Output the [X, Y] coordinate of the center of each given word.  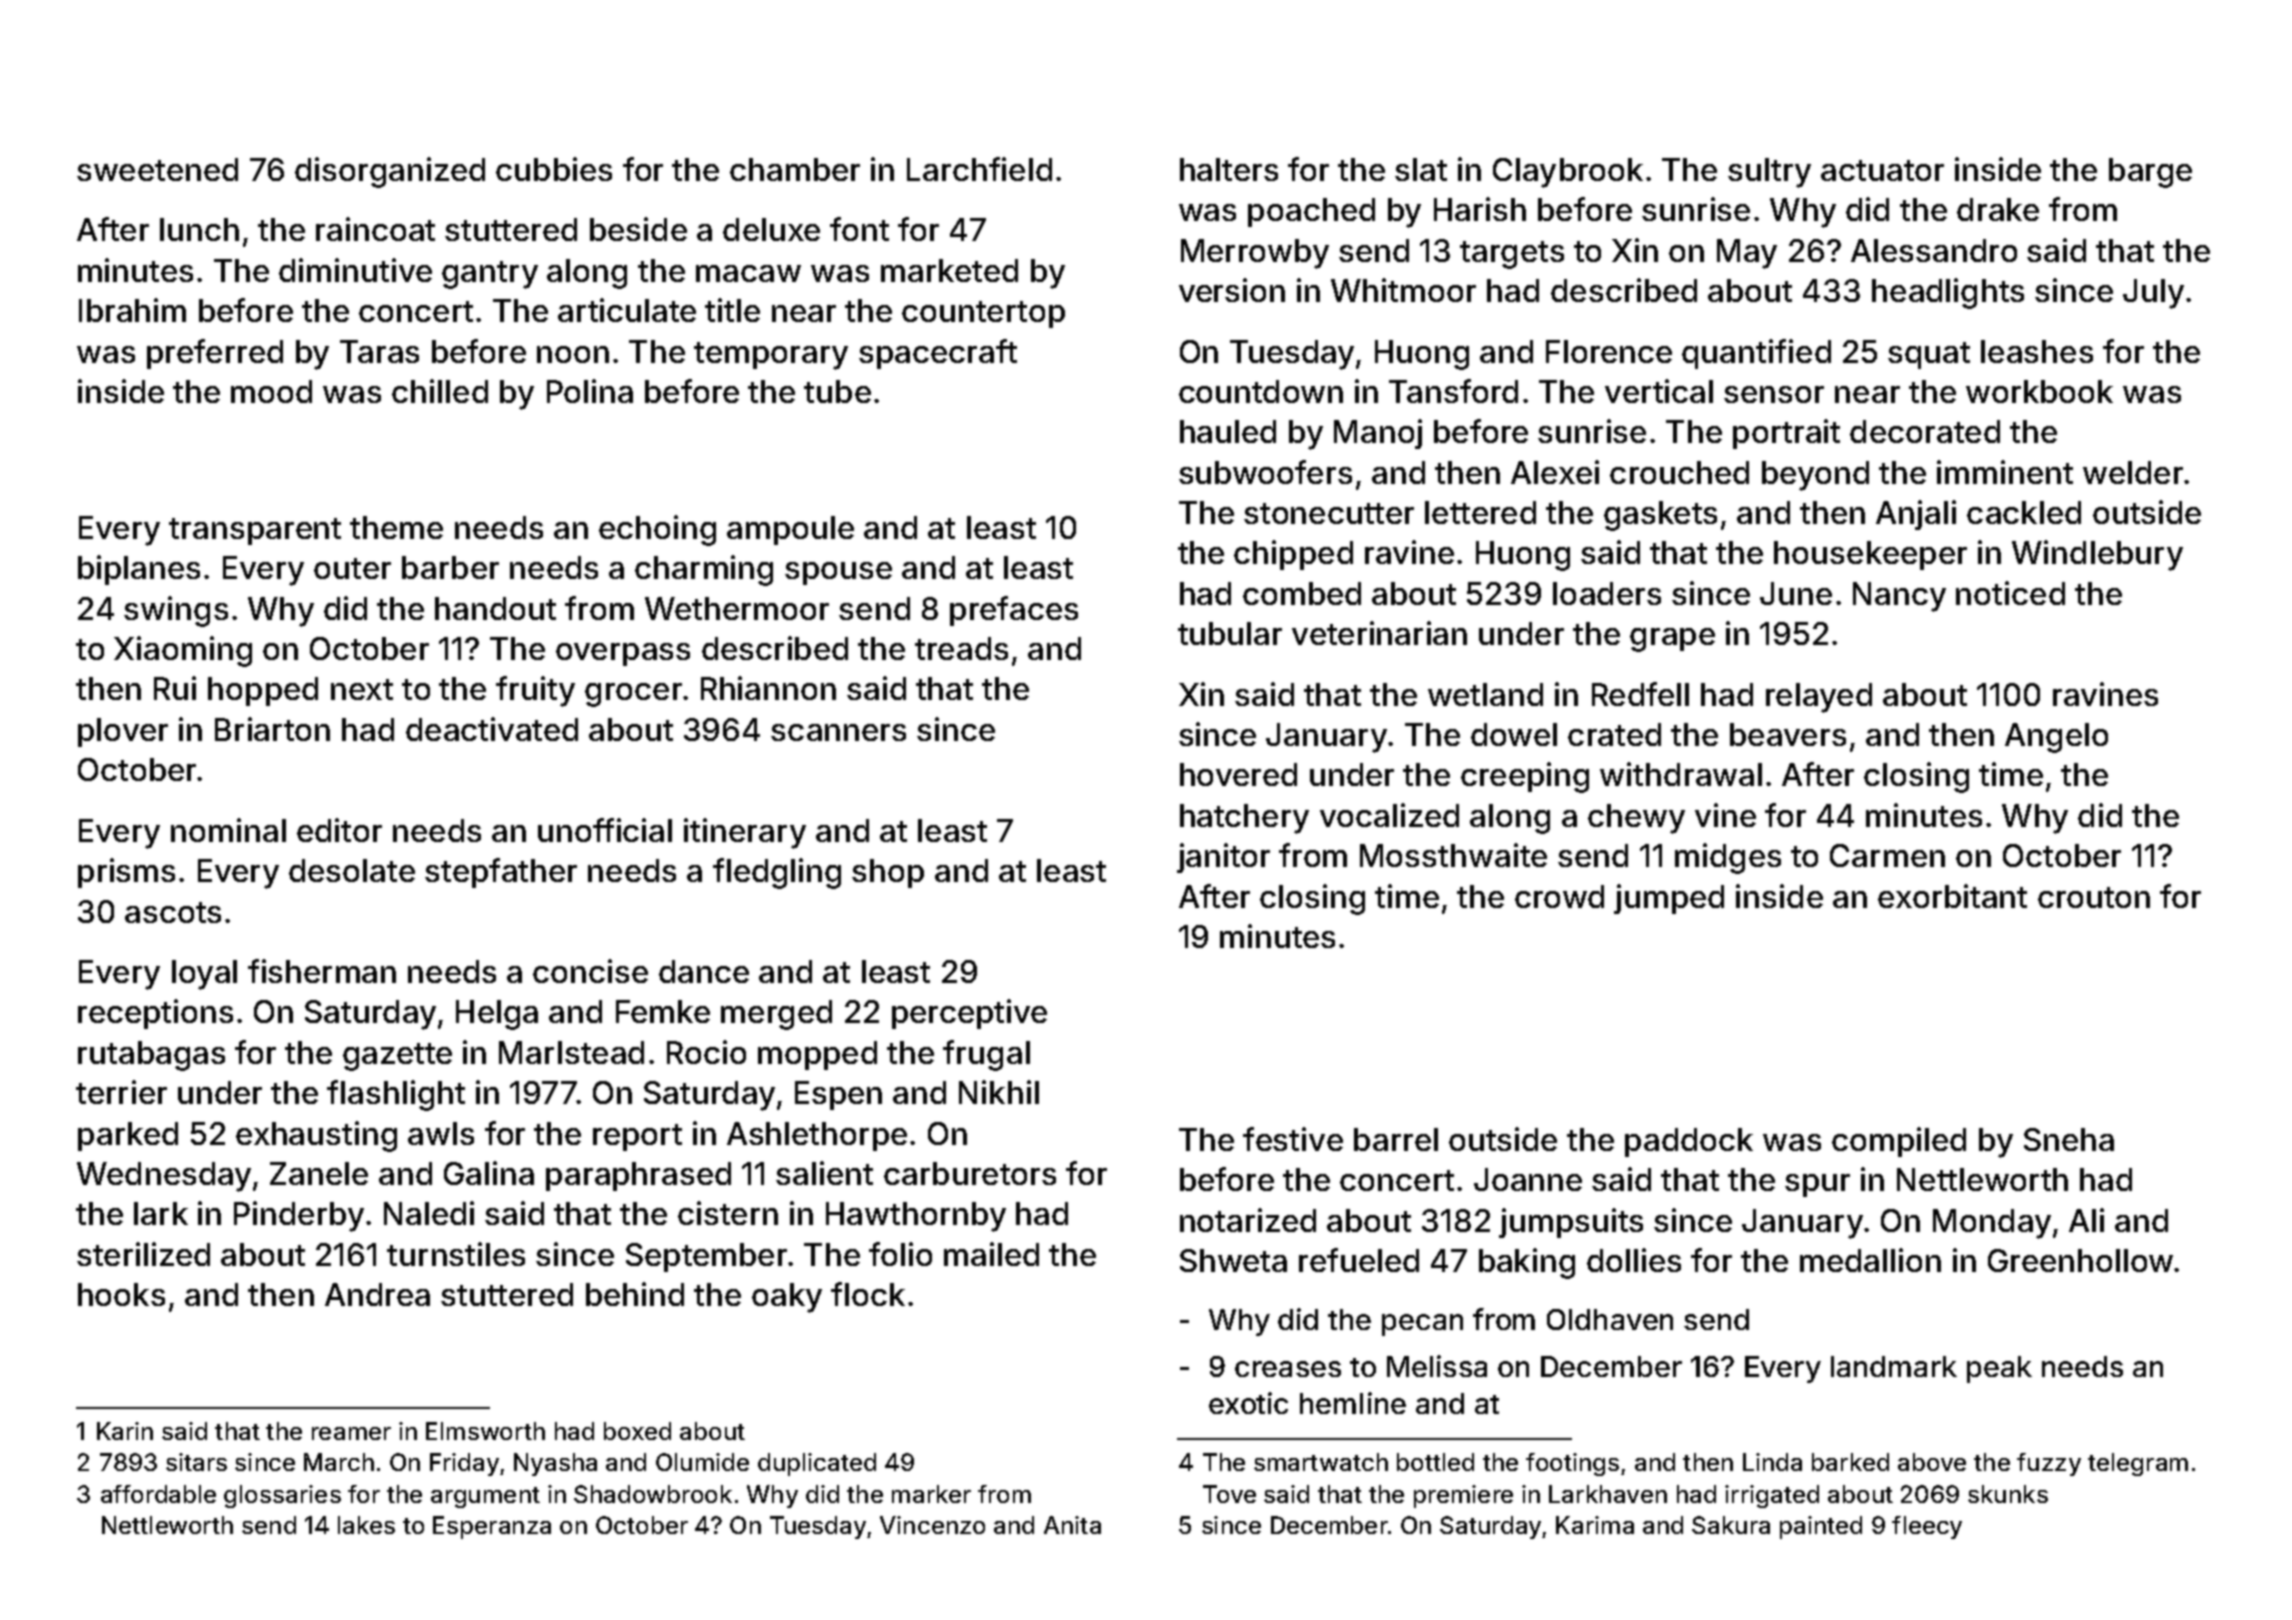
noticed [2010, 593]
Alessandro [1934, 250]
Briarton [272, 729]
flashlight [396, 1095]
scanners [838, 732]
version [1232, 290]
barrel [1396, 1139]
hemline [1353, 1403]
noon [573, 354]
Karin [125, 1431]
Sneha [2069, 1139]
